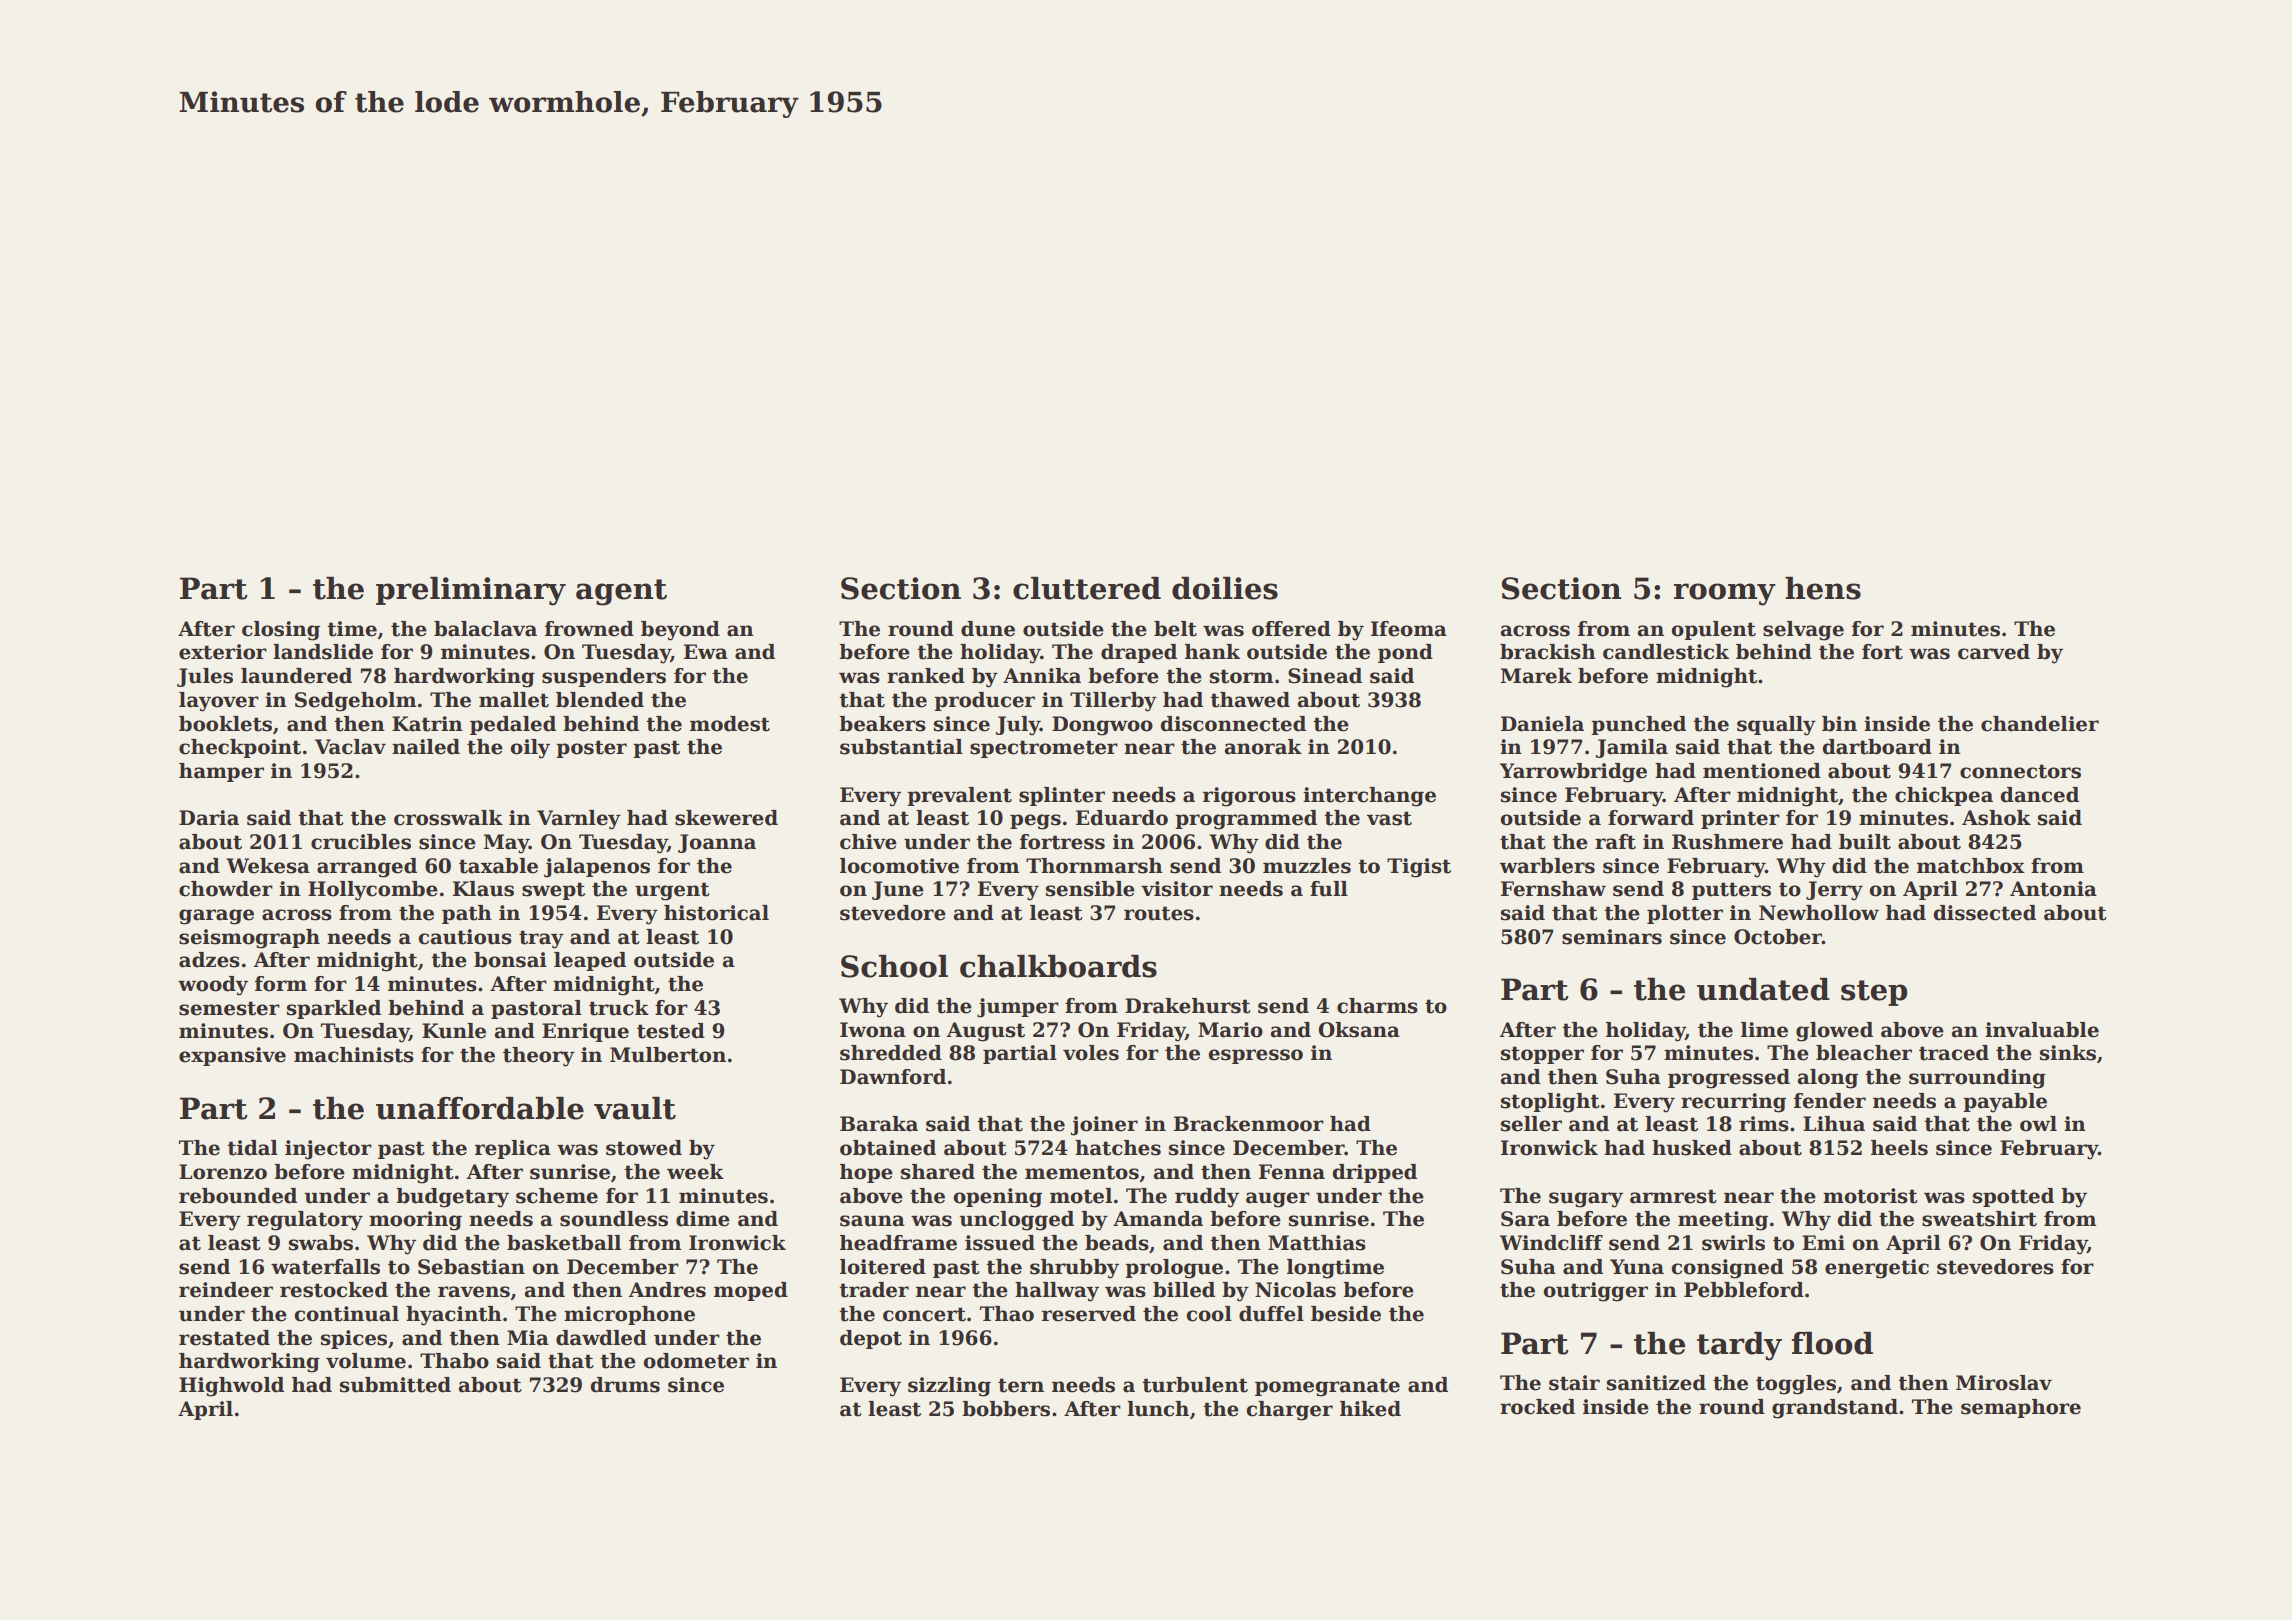 Image resolution: width=2292 pixels, height=1620 pixels. What do you see at coordinates (1832, 1343) in the page?
I see `flood` at bounding box center [1832, 1343].
